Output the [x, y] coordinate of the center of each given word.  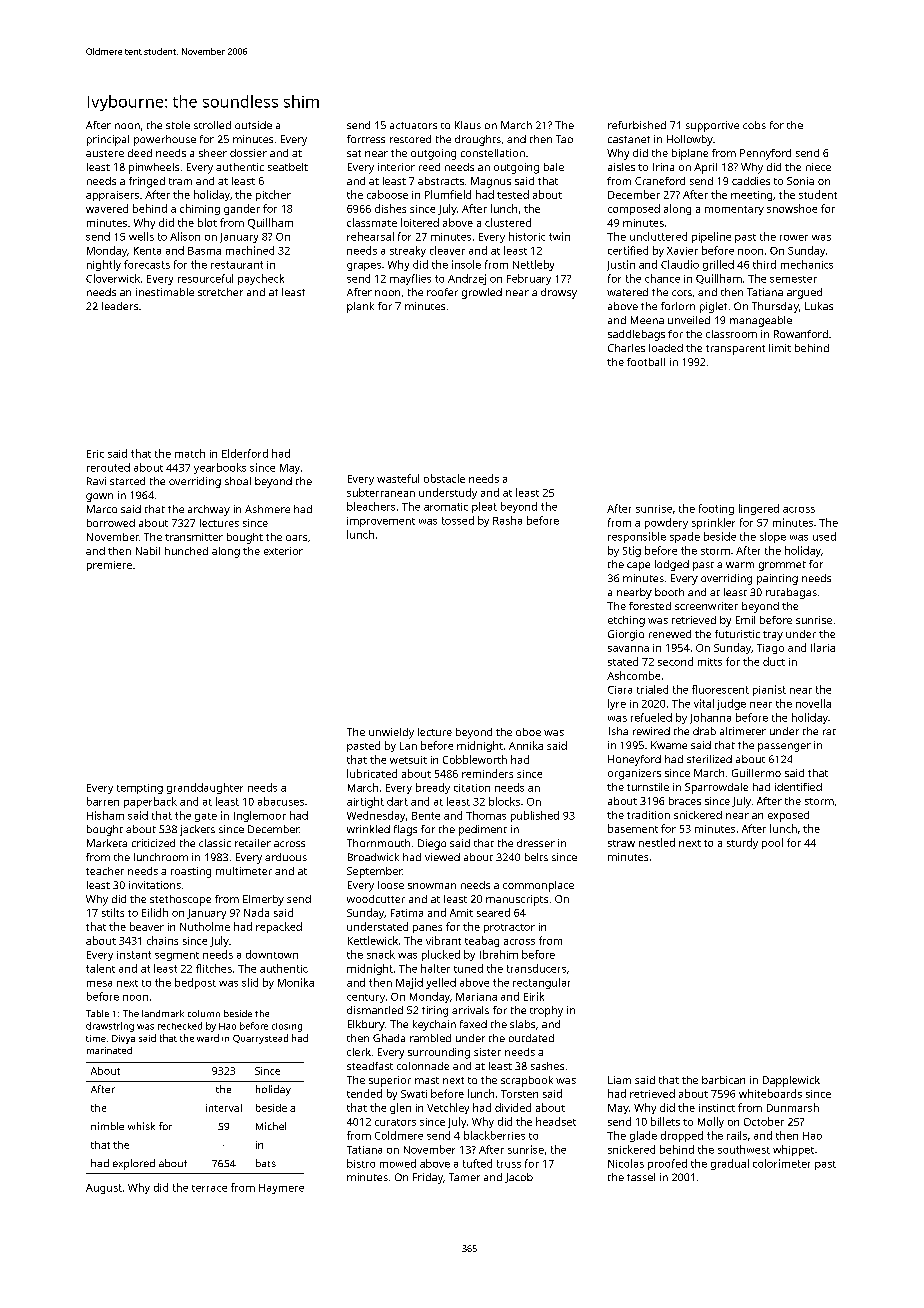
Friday [428, 1178]
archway [209, 510]
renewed [670, 634]
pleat [484, 507]
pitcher [273, 195]
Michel [271, 1126]
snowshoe [792, 208]
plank [360, 307]
